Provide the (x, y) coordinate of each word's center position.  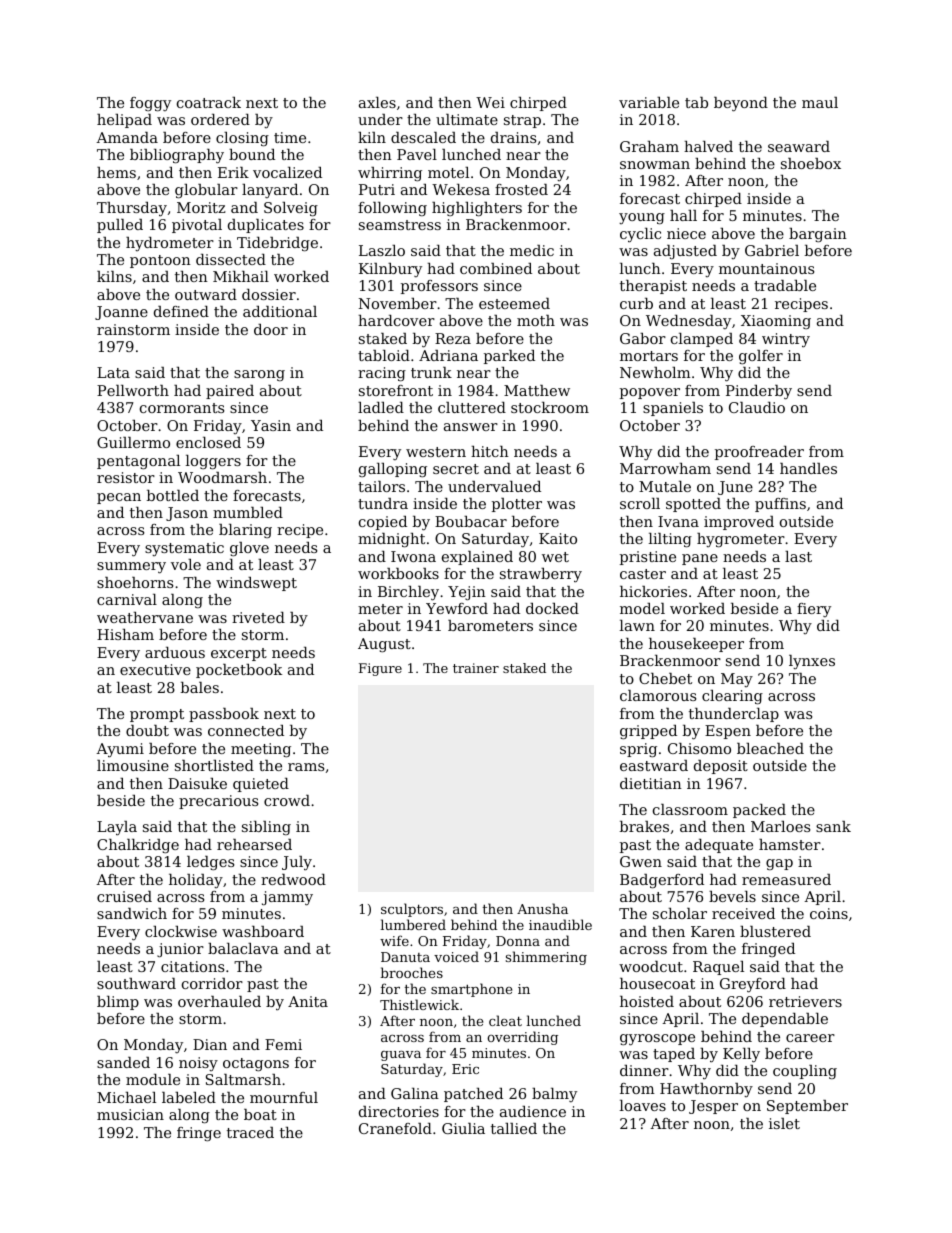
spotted (693, 505)
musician (130, 1114)
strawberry (541, 575)
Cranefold (395, 1128)
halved (708, 146)
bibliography (177, 156)
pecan (119, 498)
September (807, 1107)
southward (136, 983)
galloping (393, 470)
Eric (465, 1069)
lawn (637, 625)
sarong (259, 375)
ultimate (467, 119)
